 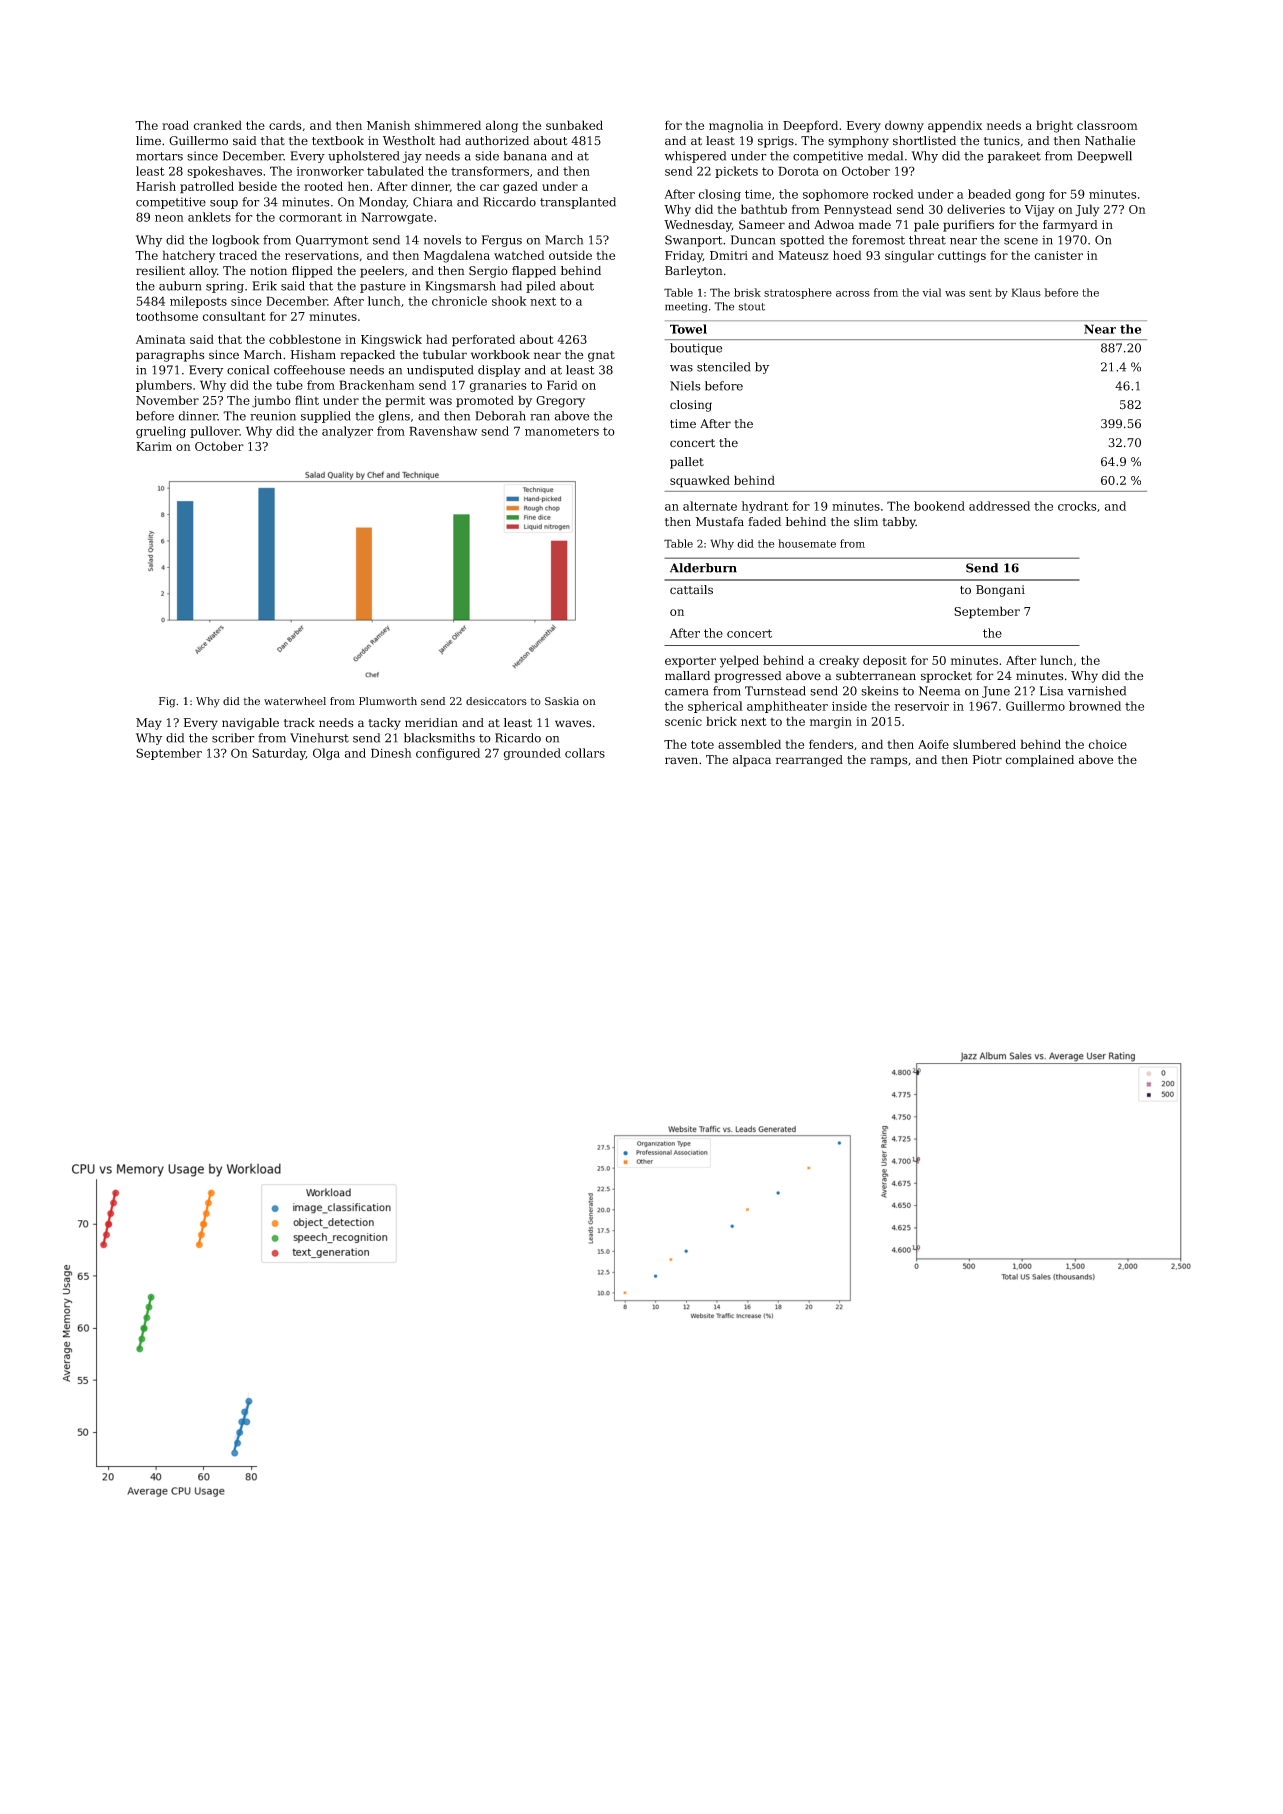 I want to click on pullover, so click(x=214, y=432).
